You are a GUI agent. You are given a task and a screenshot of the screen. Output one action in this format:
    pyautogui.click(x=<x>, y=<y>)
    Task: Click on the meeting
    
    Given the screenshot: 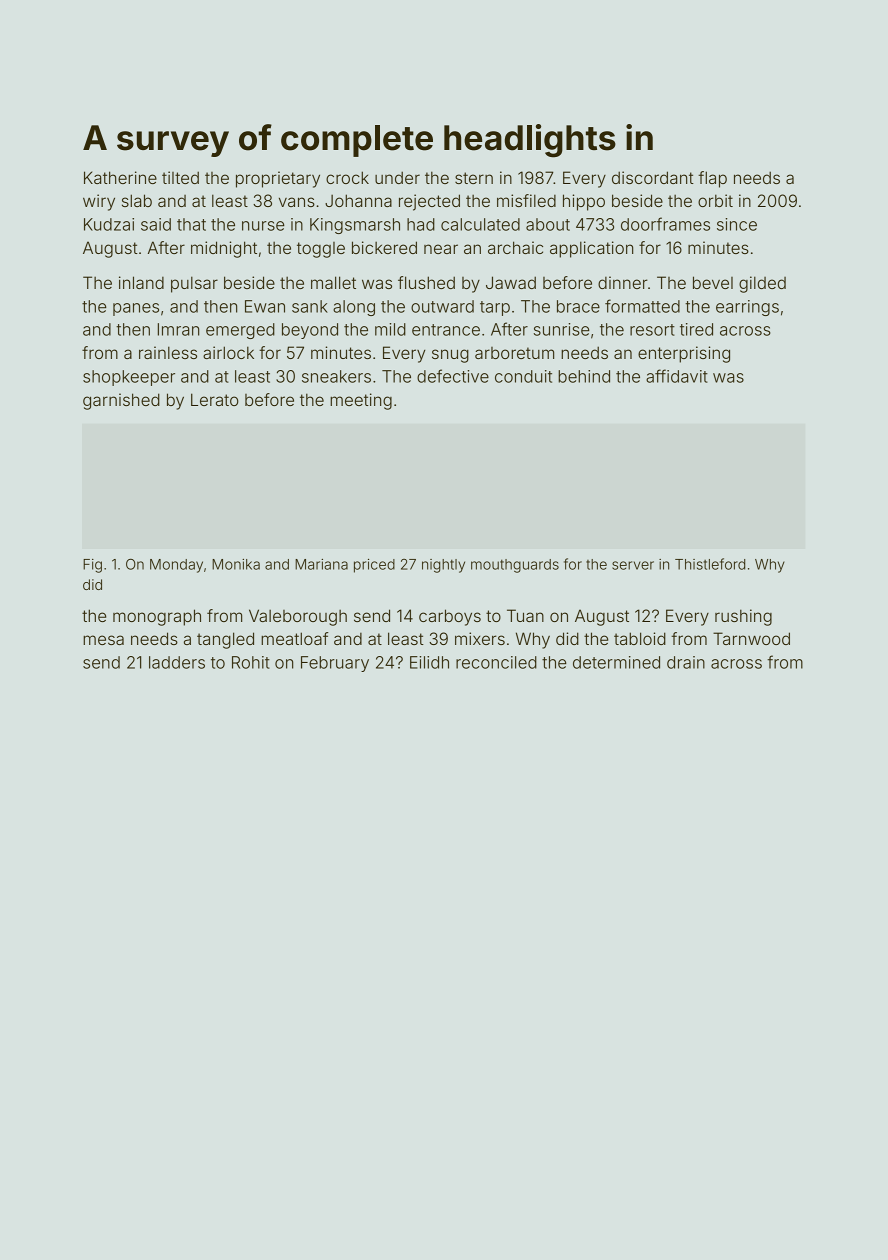 What is the action you would take?
    pyautogui.click(x=361, y=401)
